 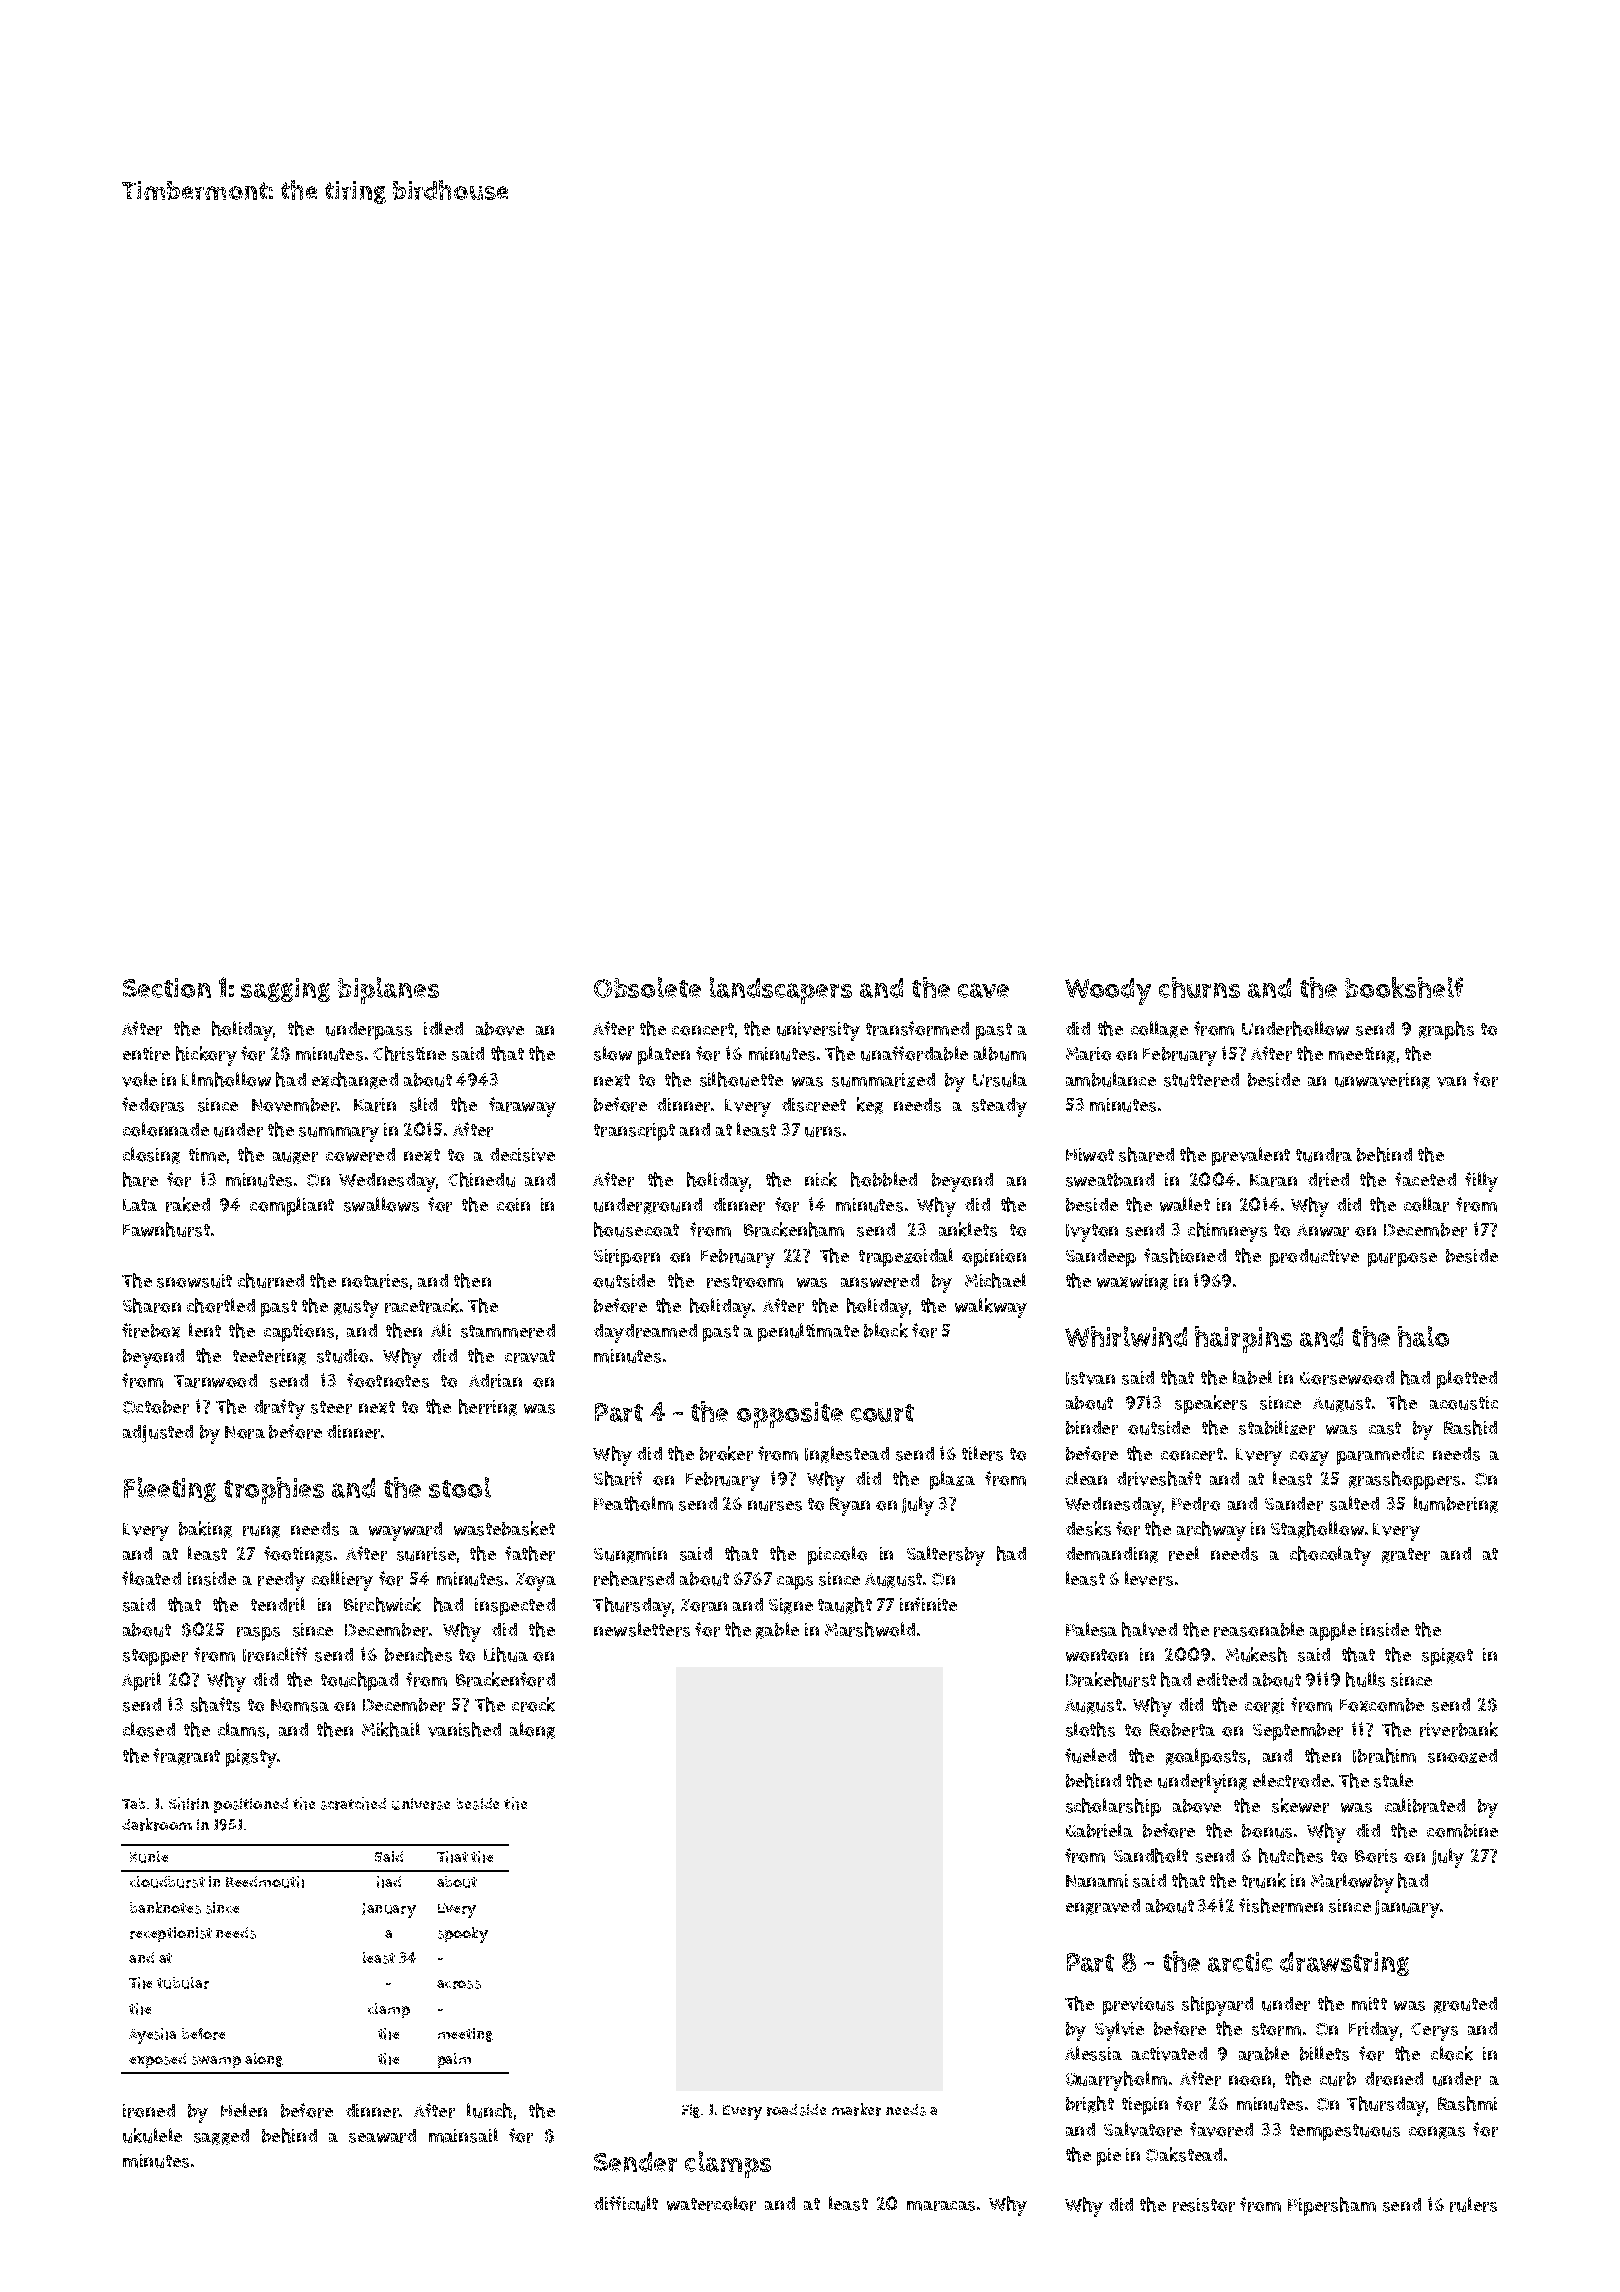 I want to click on unwavering, so click(x=1382, y=1081).
